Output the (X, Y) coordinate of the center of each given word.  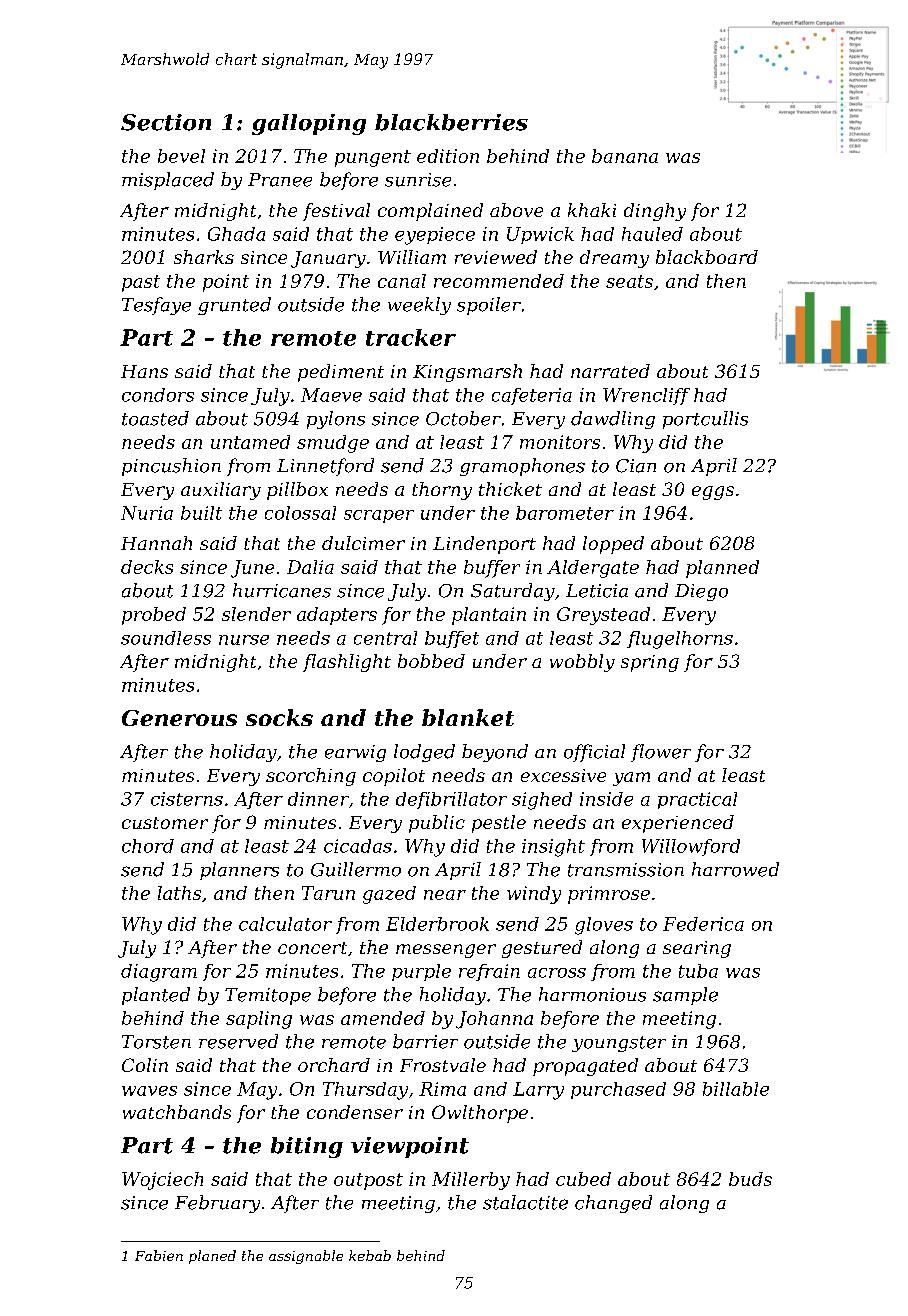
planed (212, 1257)
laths (179, 893)
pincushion (171, 467)
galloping (309, 124)
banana (625, 156)
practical (697, 800)
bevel (181, 156)
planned (722, 569)
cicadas (358, 846)
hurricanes (282, 590)
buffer (492, 569)
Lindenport (484, 545)
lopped (613, 545)
